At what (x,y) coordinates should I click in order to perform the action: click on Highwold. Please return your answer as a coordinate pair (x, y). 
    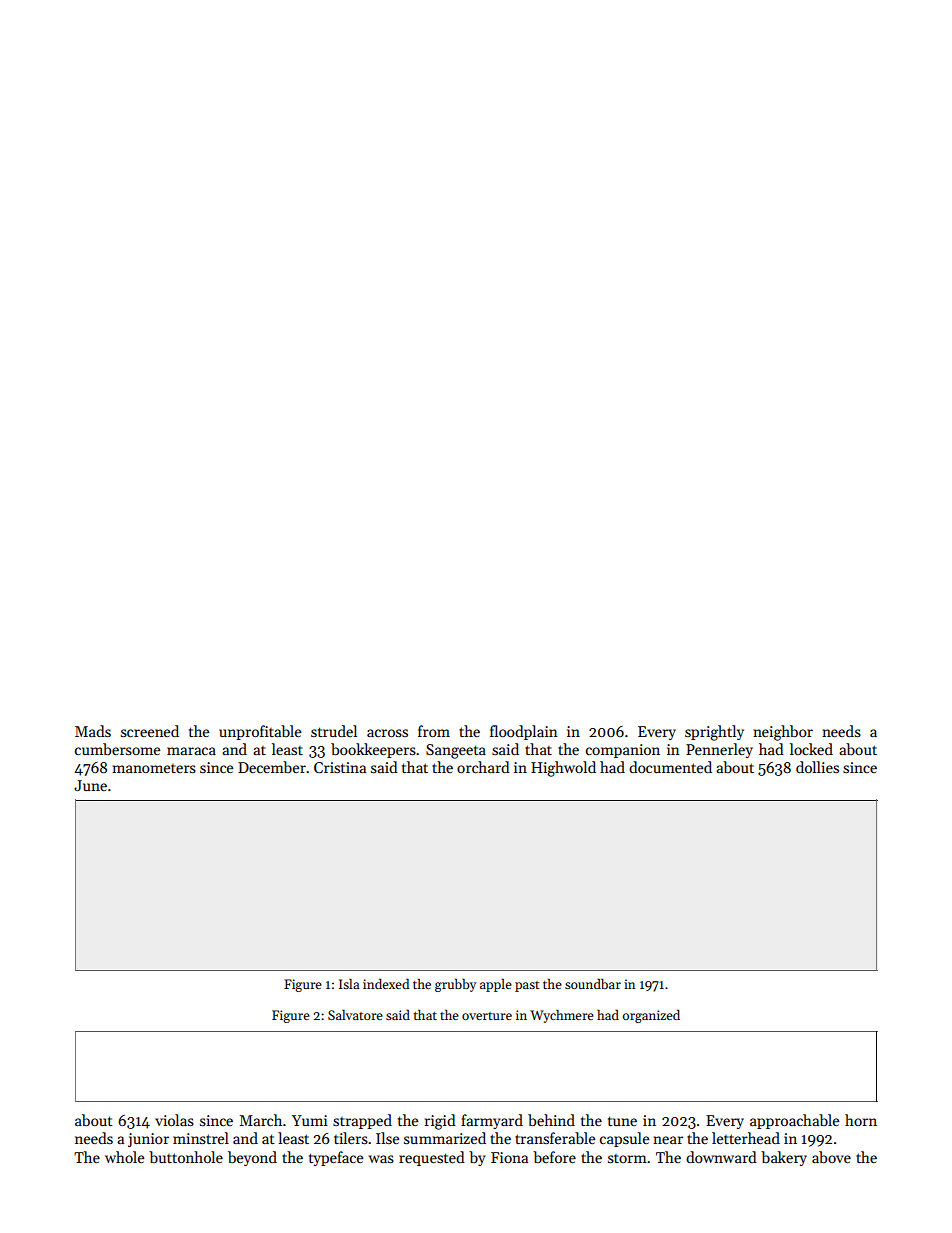
    Looking at the image, I should click on (563, 769).
